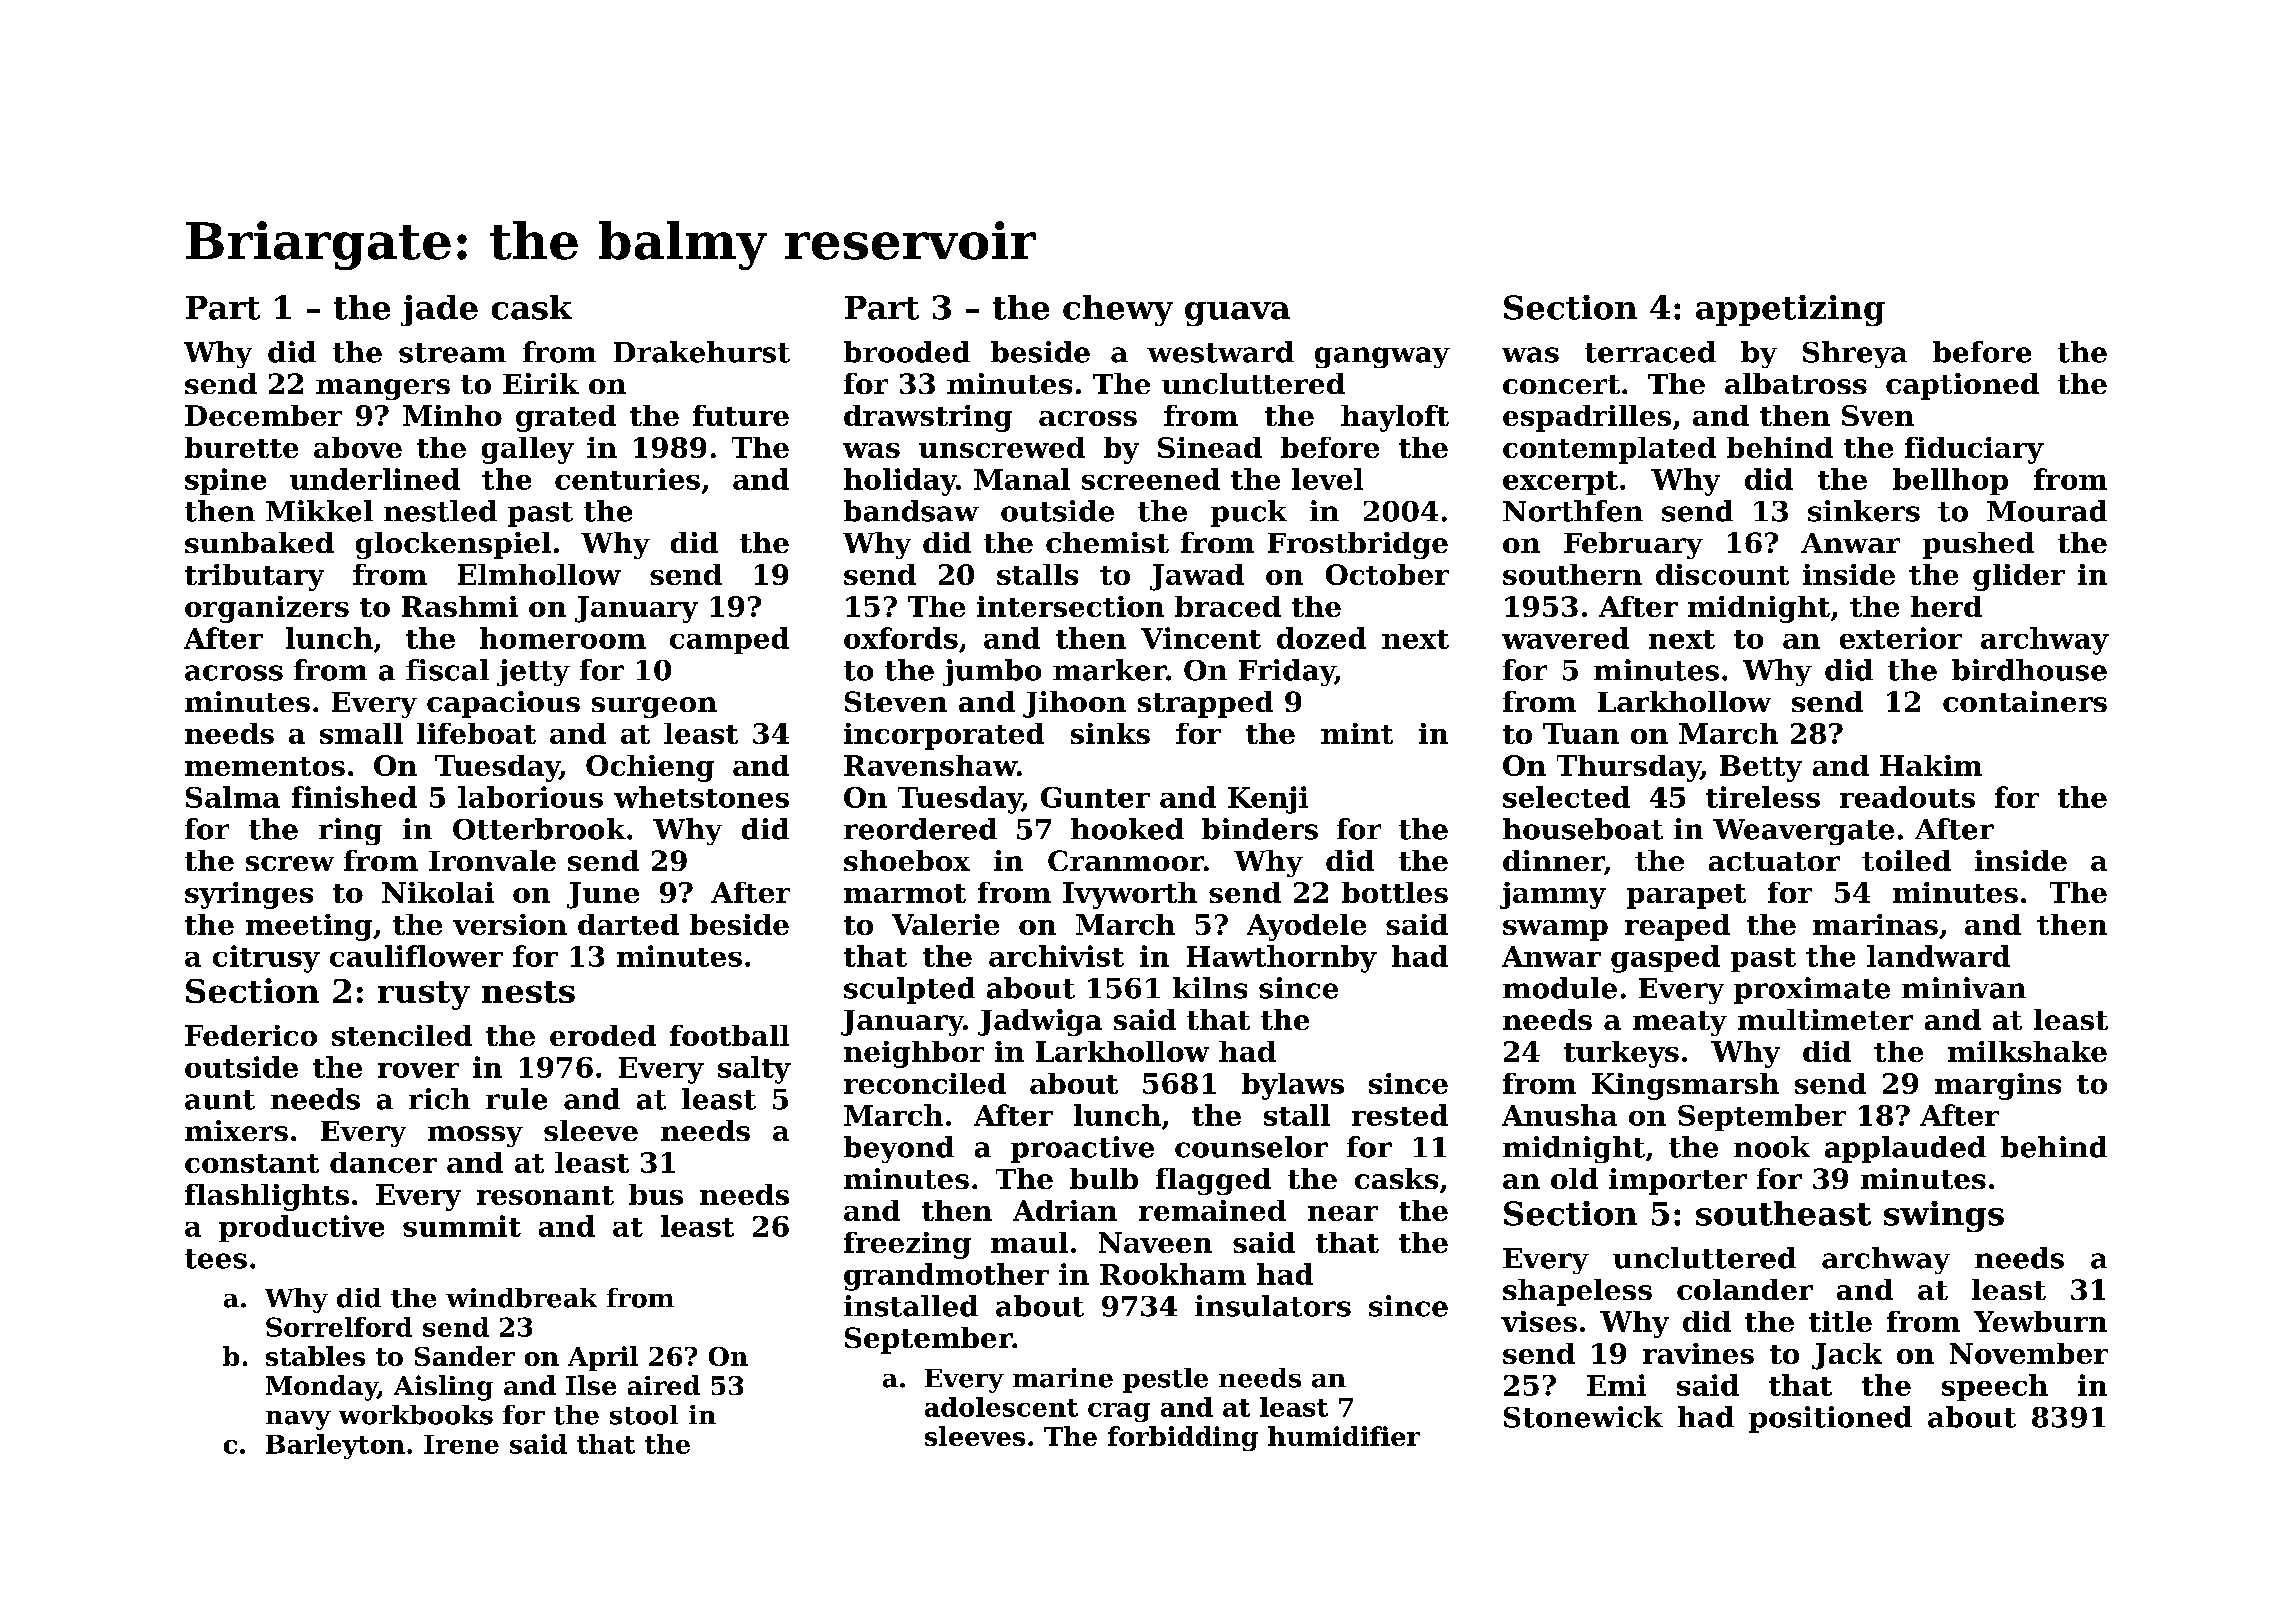  Describe the element at coordinates (1962, 386) in the screenshot. I see `captioned` at that location.
